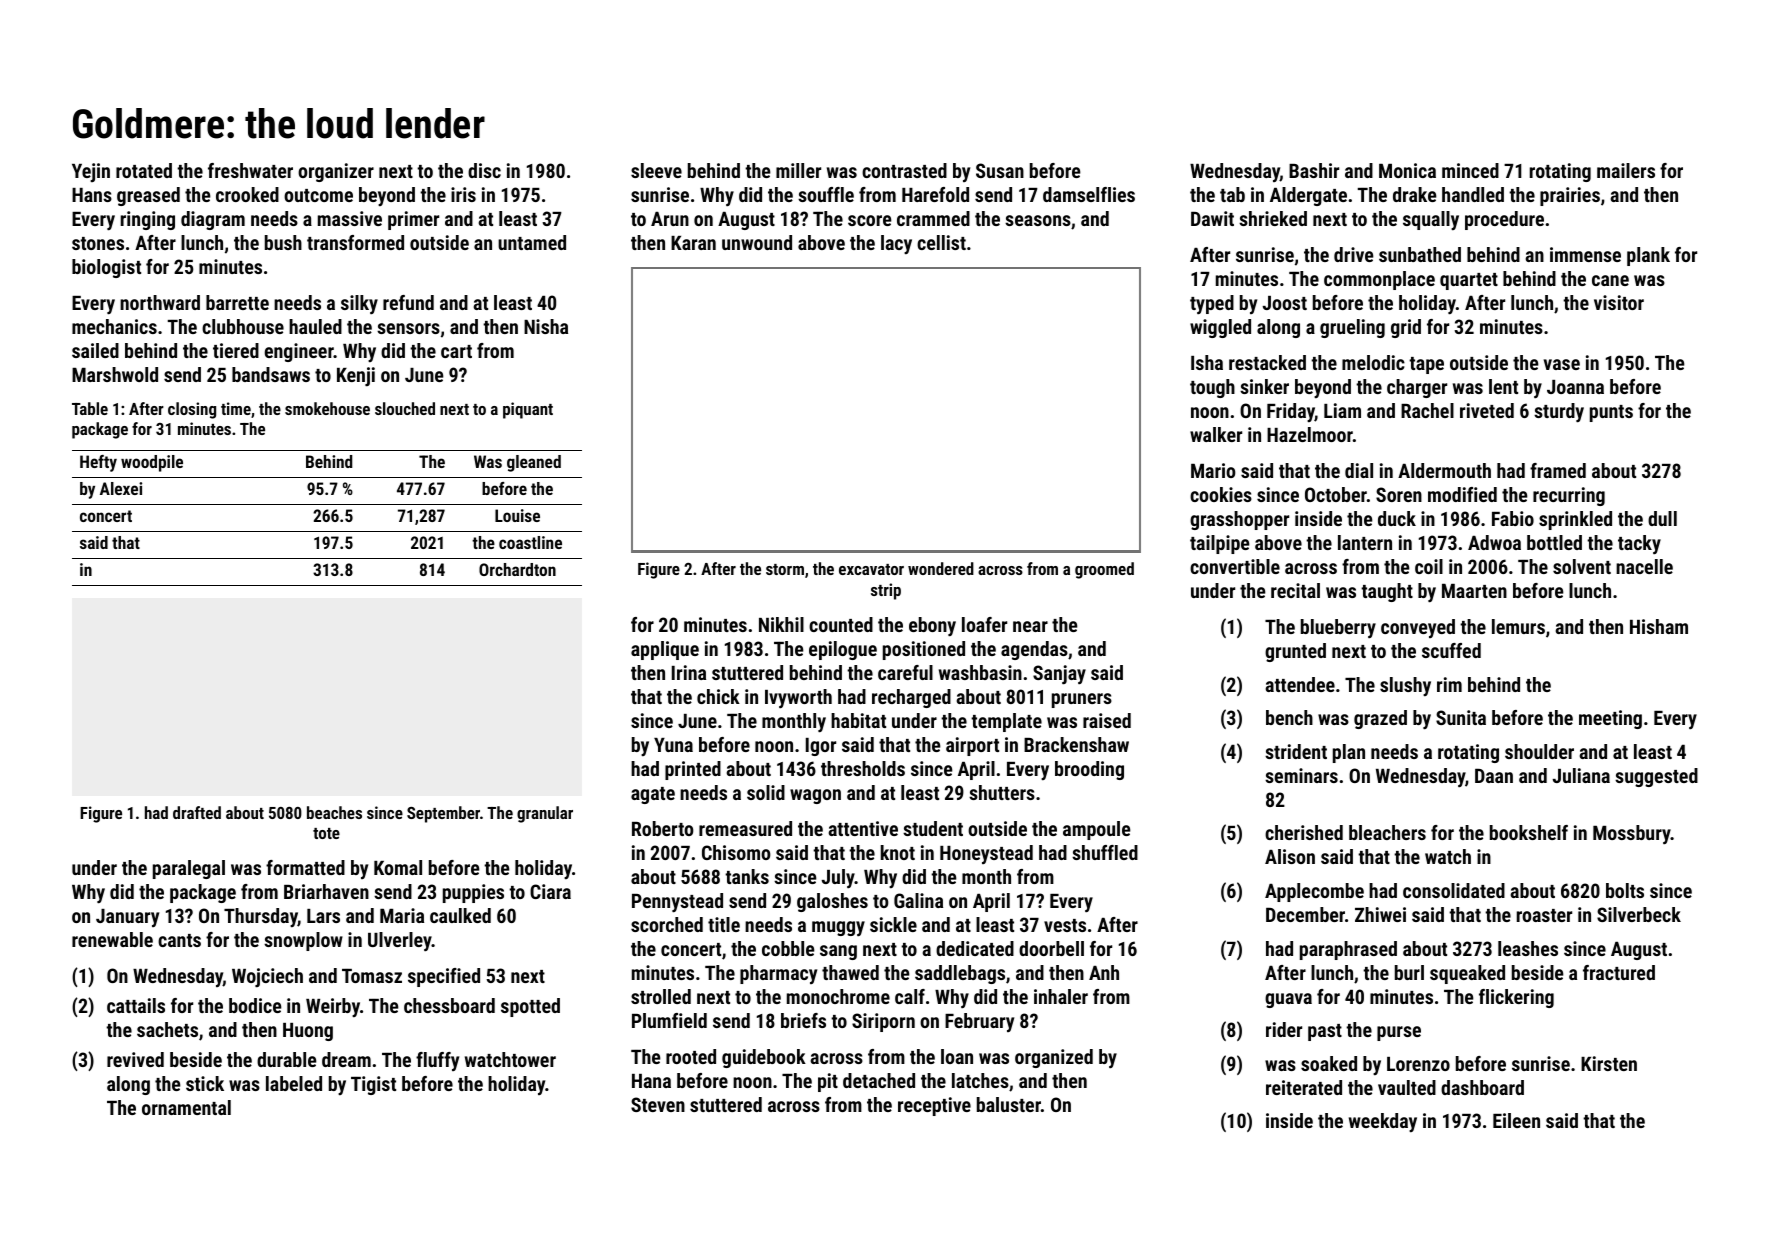  I want to click on sickle, so click(893, 924).
